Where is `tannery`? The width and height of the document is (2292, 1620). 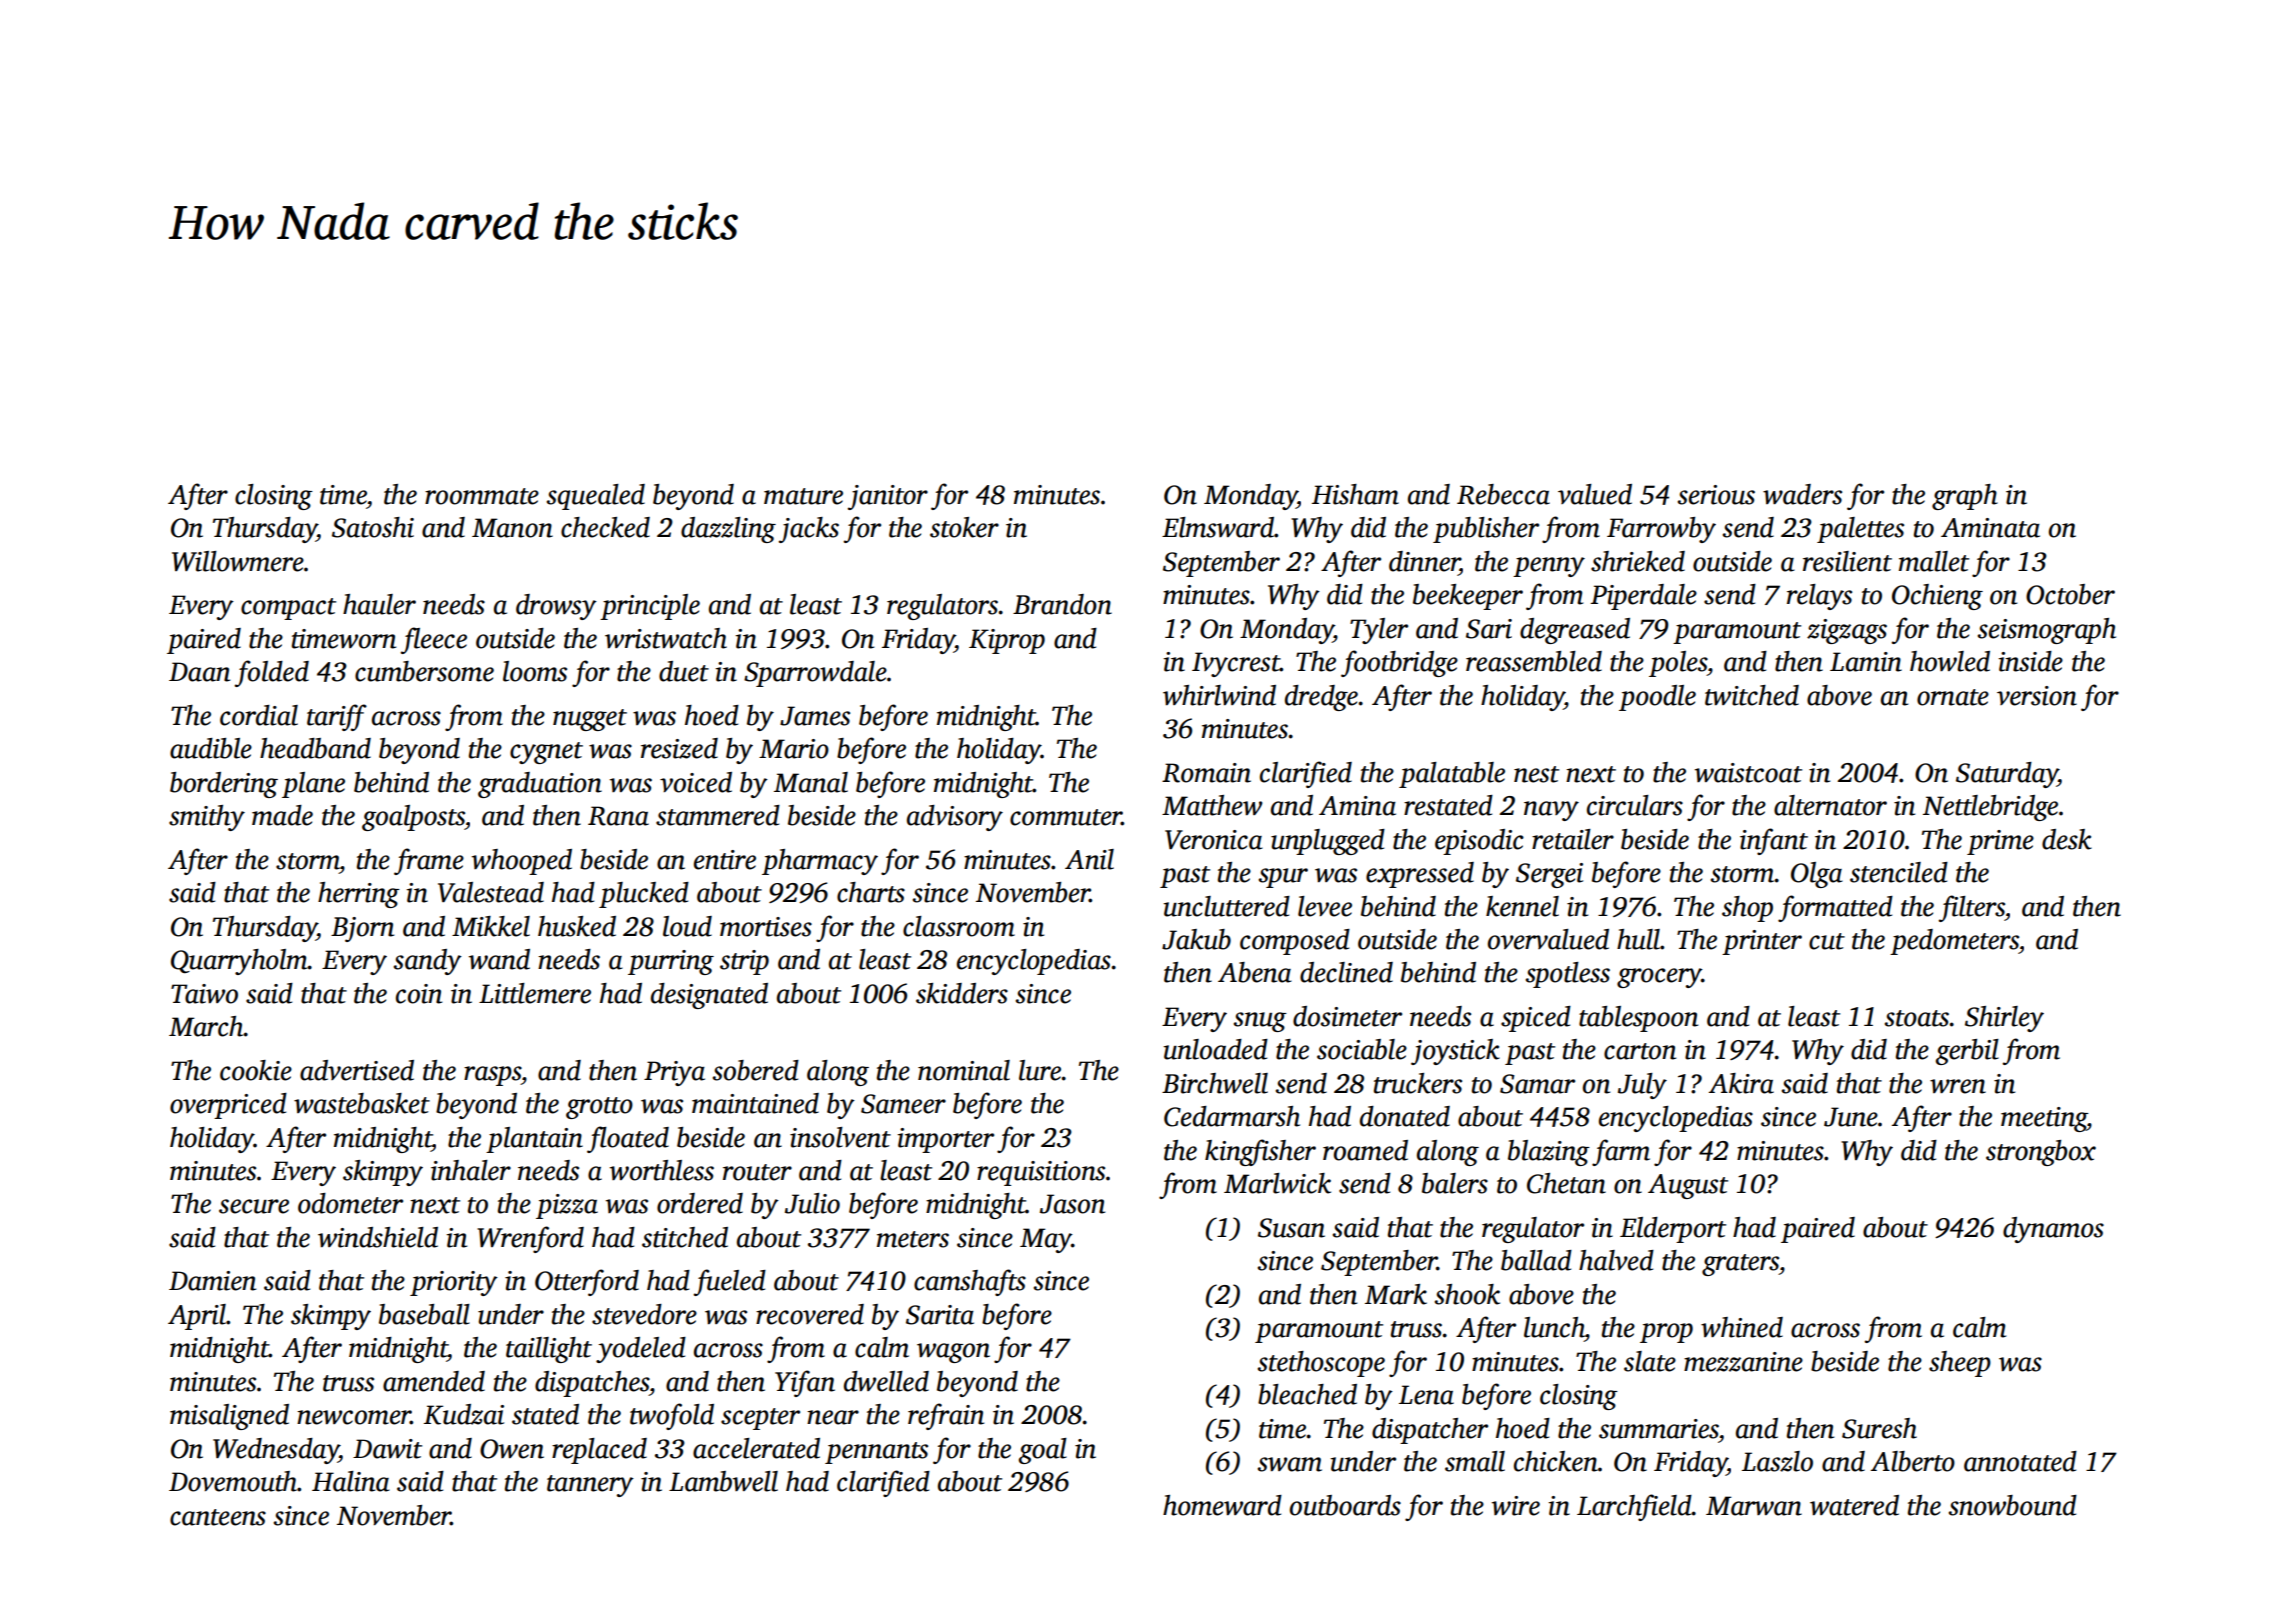
tannery is located at coordinates (590, 1486).
